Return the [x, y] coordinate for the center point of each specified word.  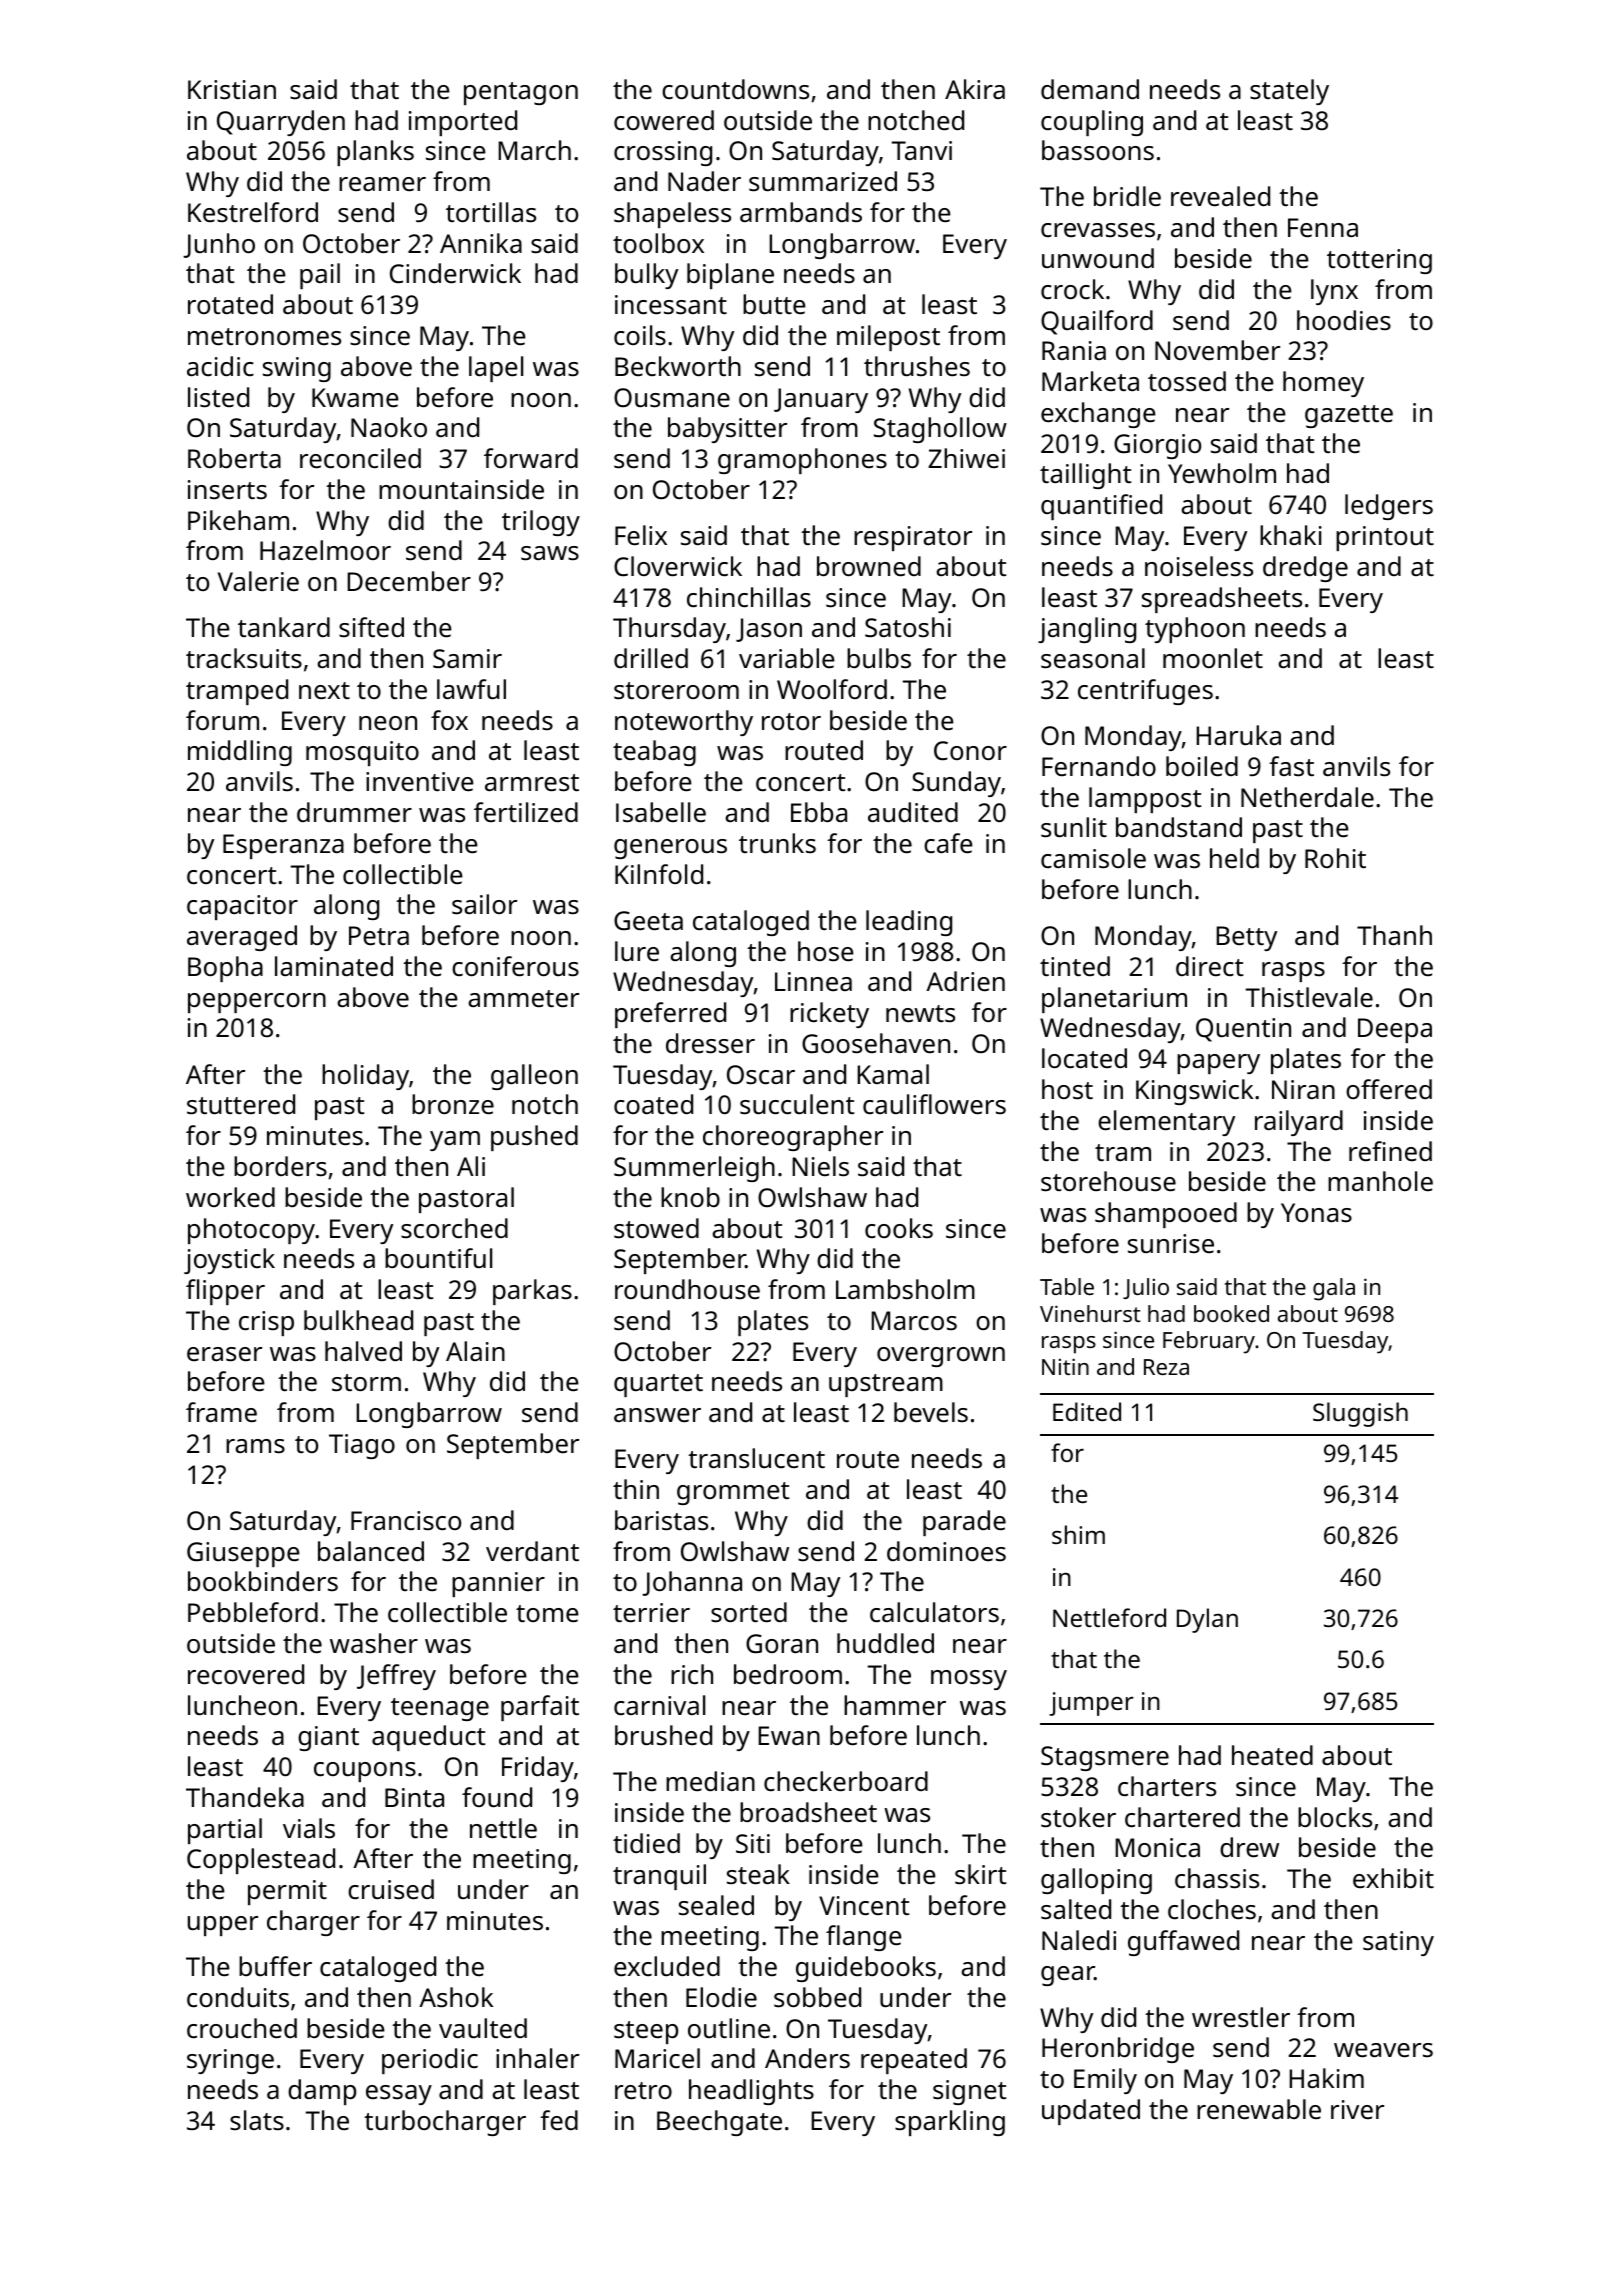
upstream [886, 1385]
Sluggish [1360, 1414]
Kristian [232, 90]
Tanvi [922, 150]
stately [1289, 92]
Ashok [456, 1997]
